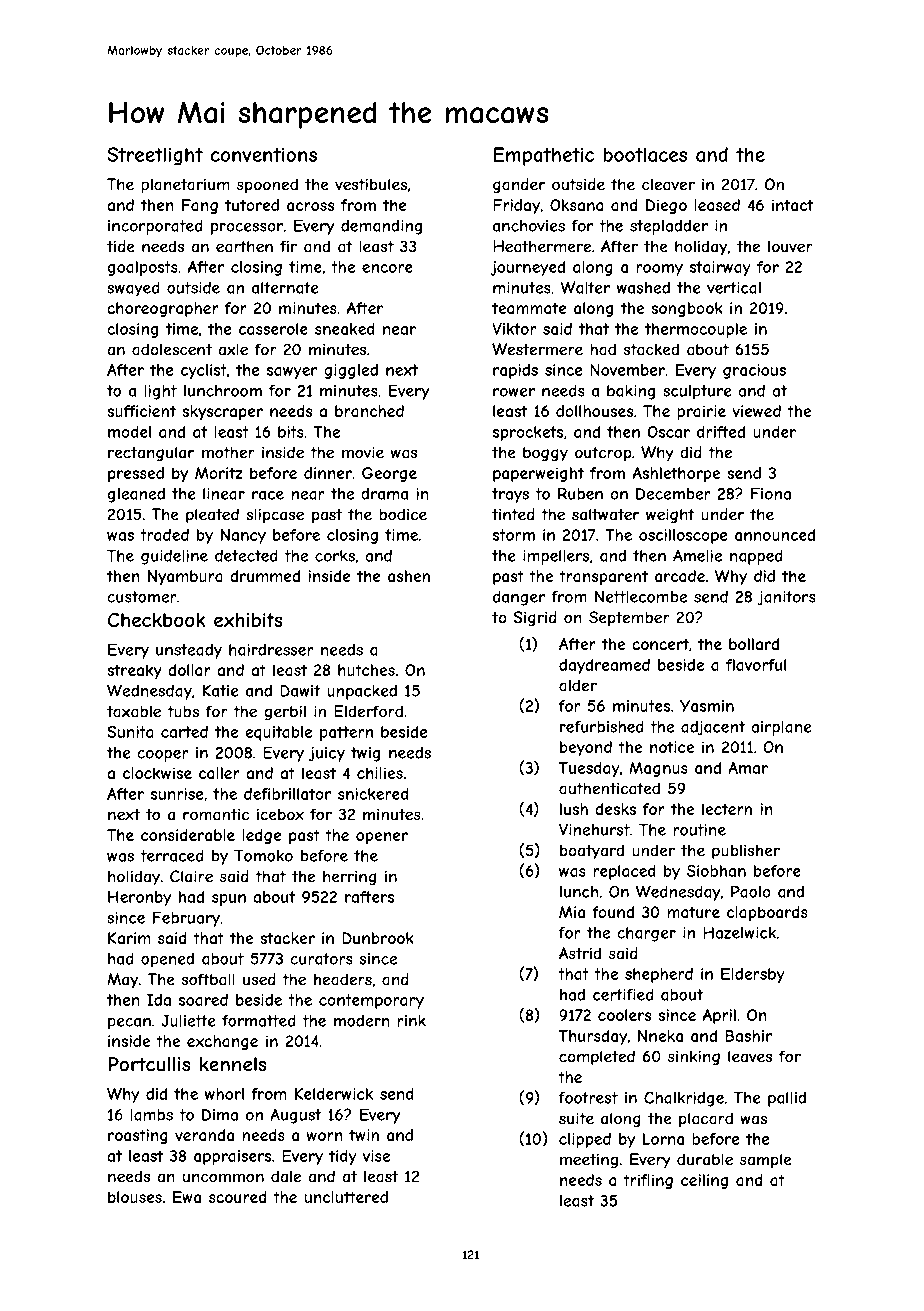 The height and width of the document is (1311, 924). Describe the element at coordinates (544, 156) in the document. I see `Empathetic` at that location.
